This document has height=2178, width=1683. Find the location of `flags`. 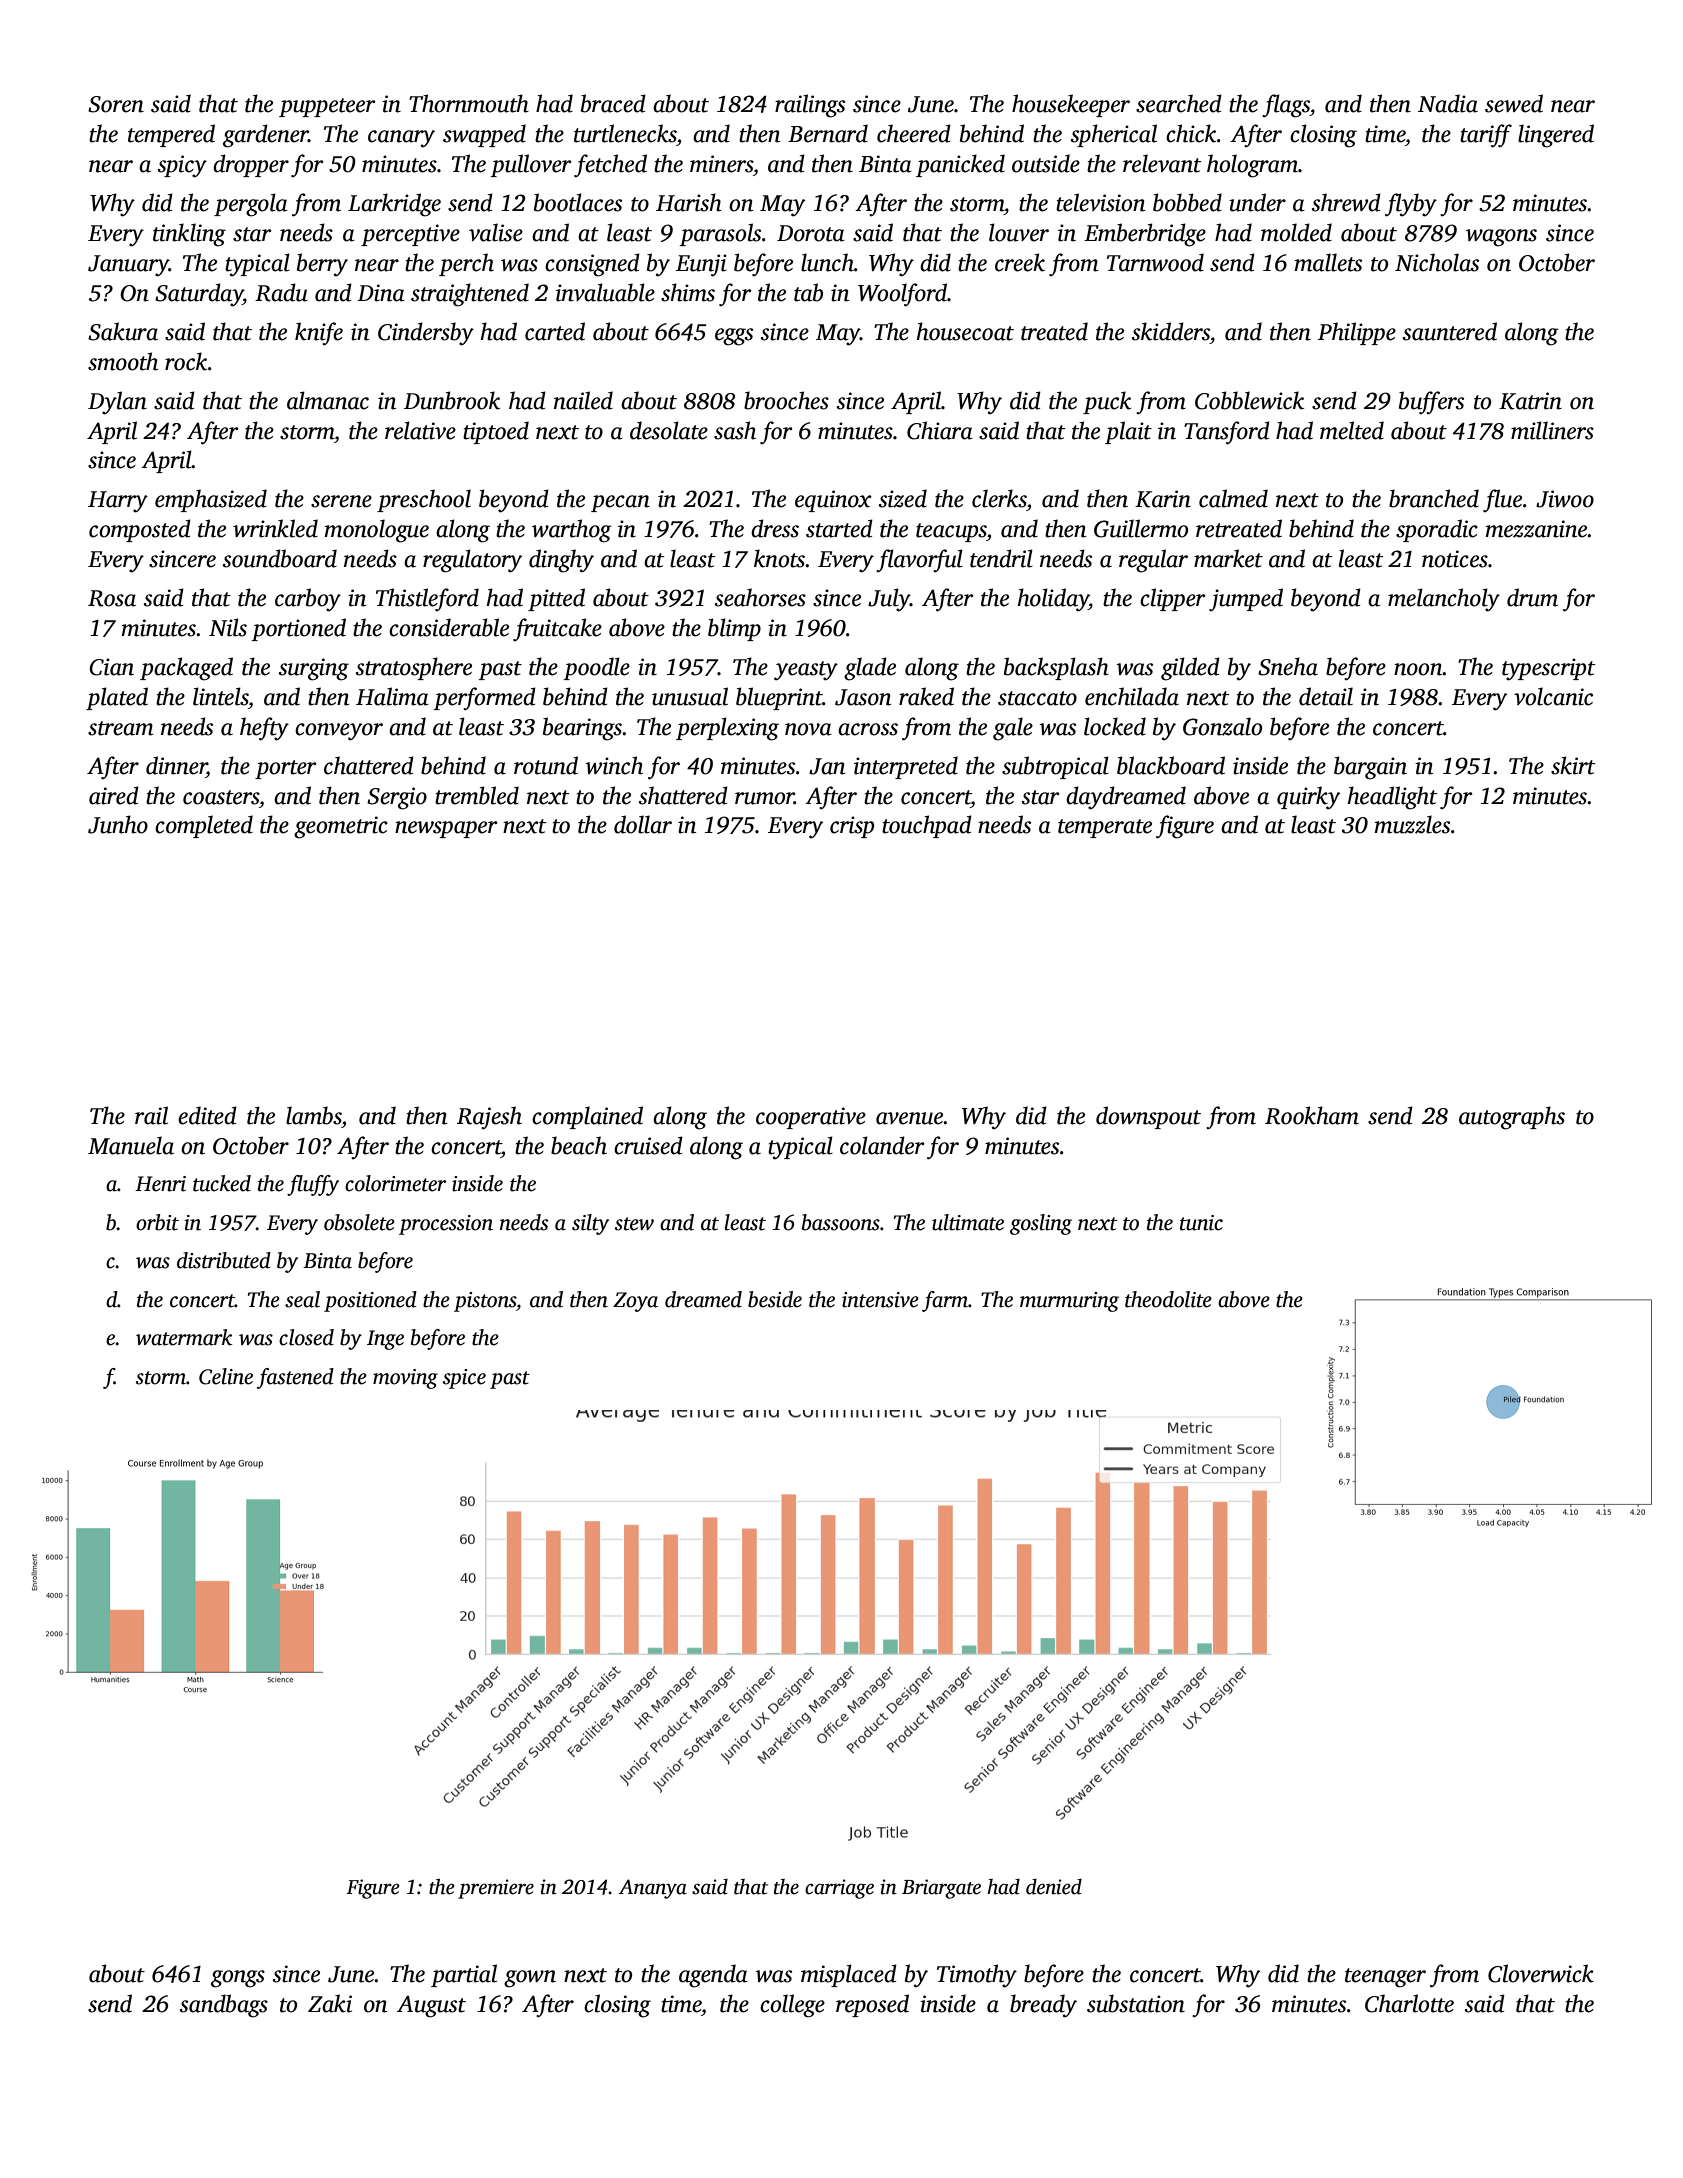

flags is located at coordinates (1286, 106).
